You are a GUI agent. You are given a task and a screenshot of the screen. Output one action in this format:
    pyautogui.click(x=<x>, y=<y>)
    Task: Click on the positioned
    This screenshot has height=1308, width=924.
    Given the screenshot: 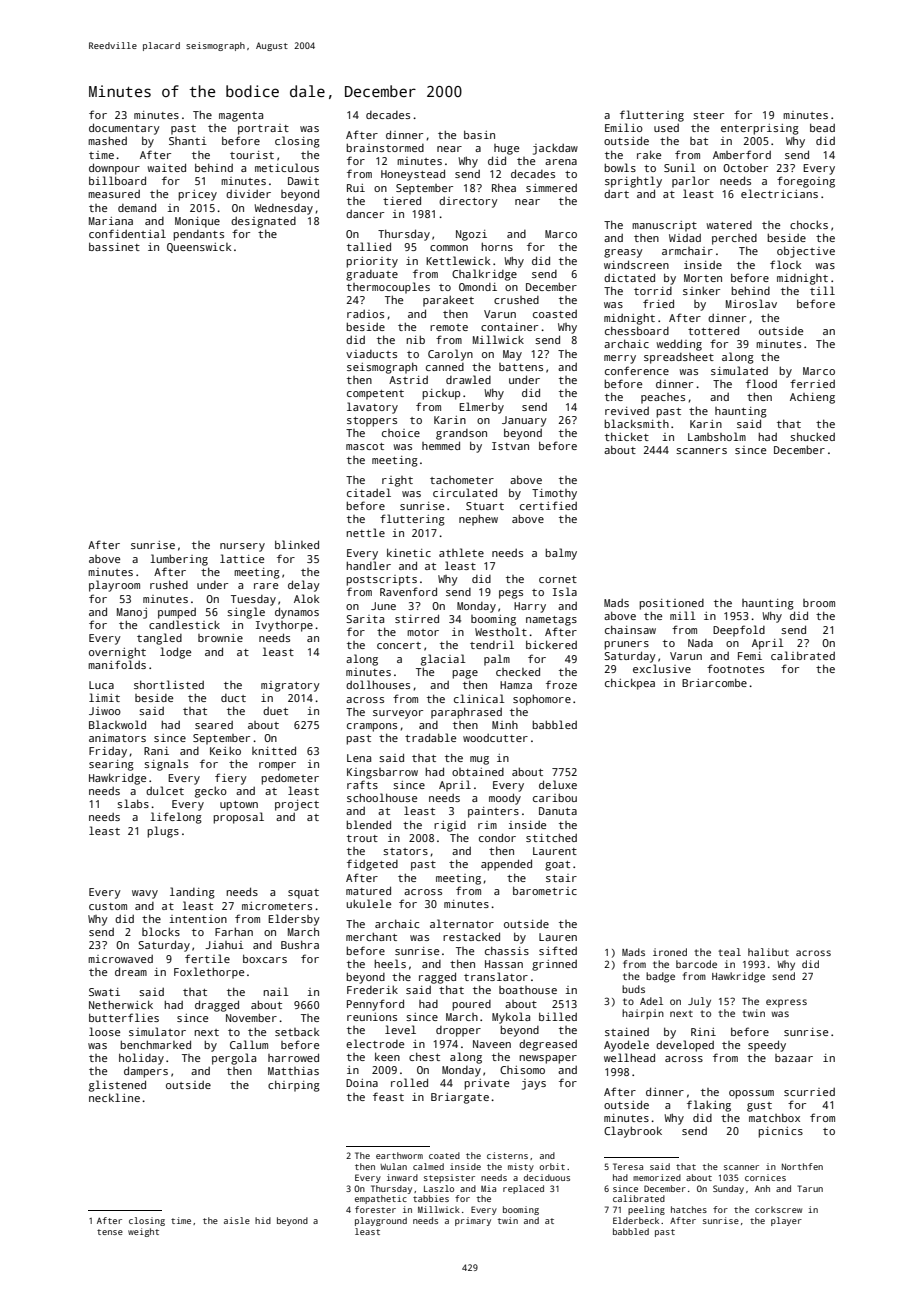 What is the action you would take?
    pyautogui.click(x=671, y=604)
